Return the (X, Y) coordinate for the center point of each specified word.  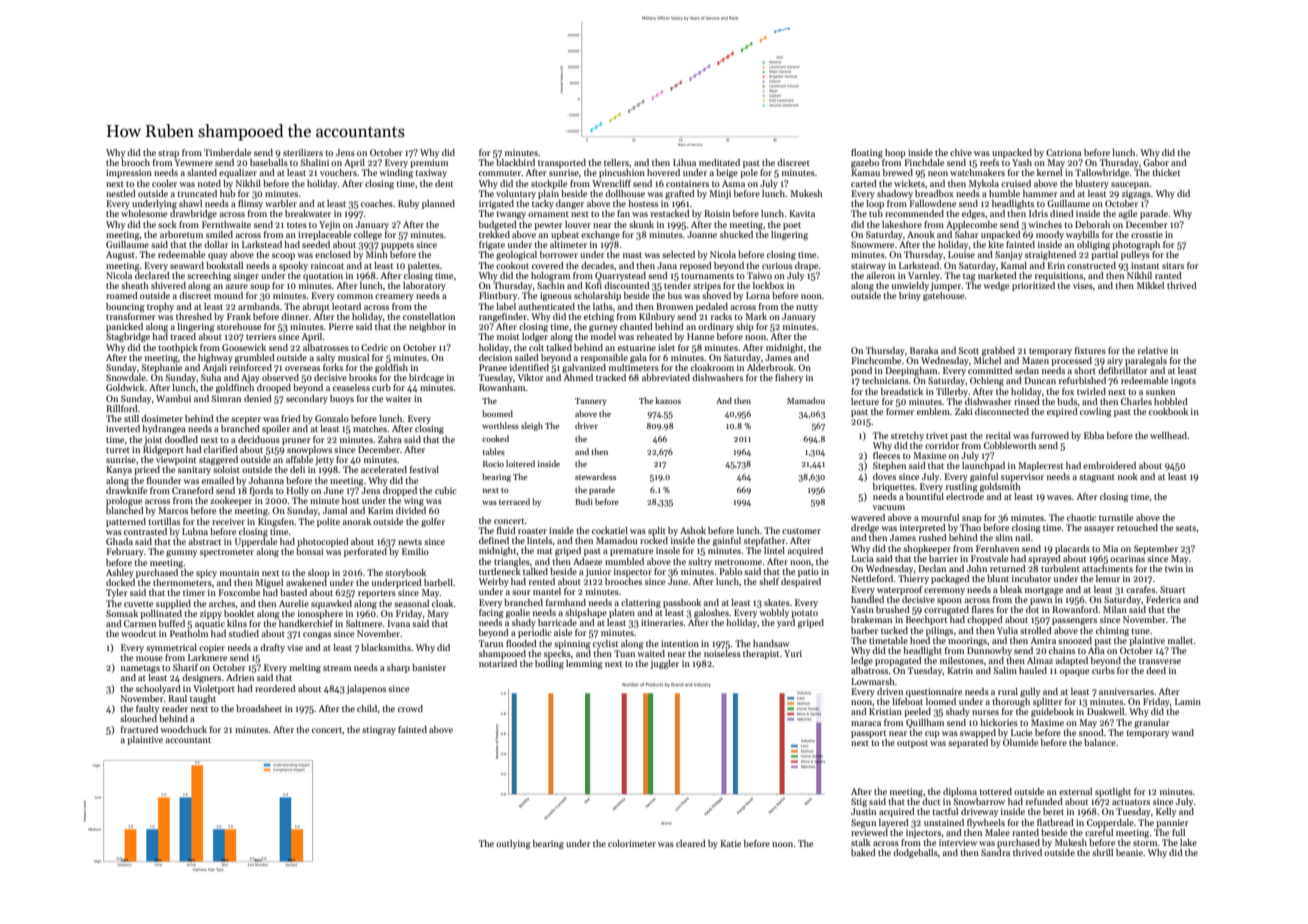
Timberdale (227, 152)
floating (867, 153)
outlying (513, 844)
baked (863, 852)
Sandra (995, 852)
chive (961, 152)
